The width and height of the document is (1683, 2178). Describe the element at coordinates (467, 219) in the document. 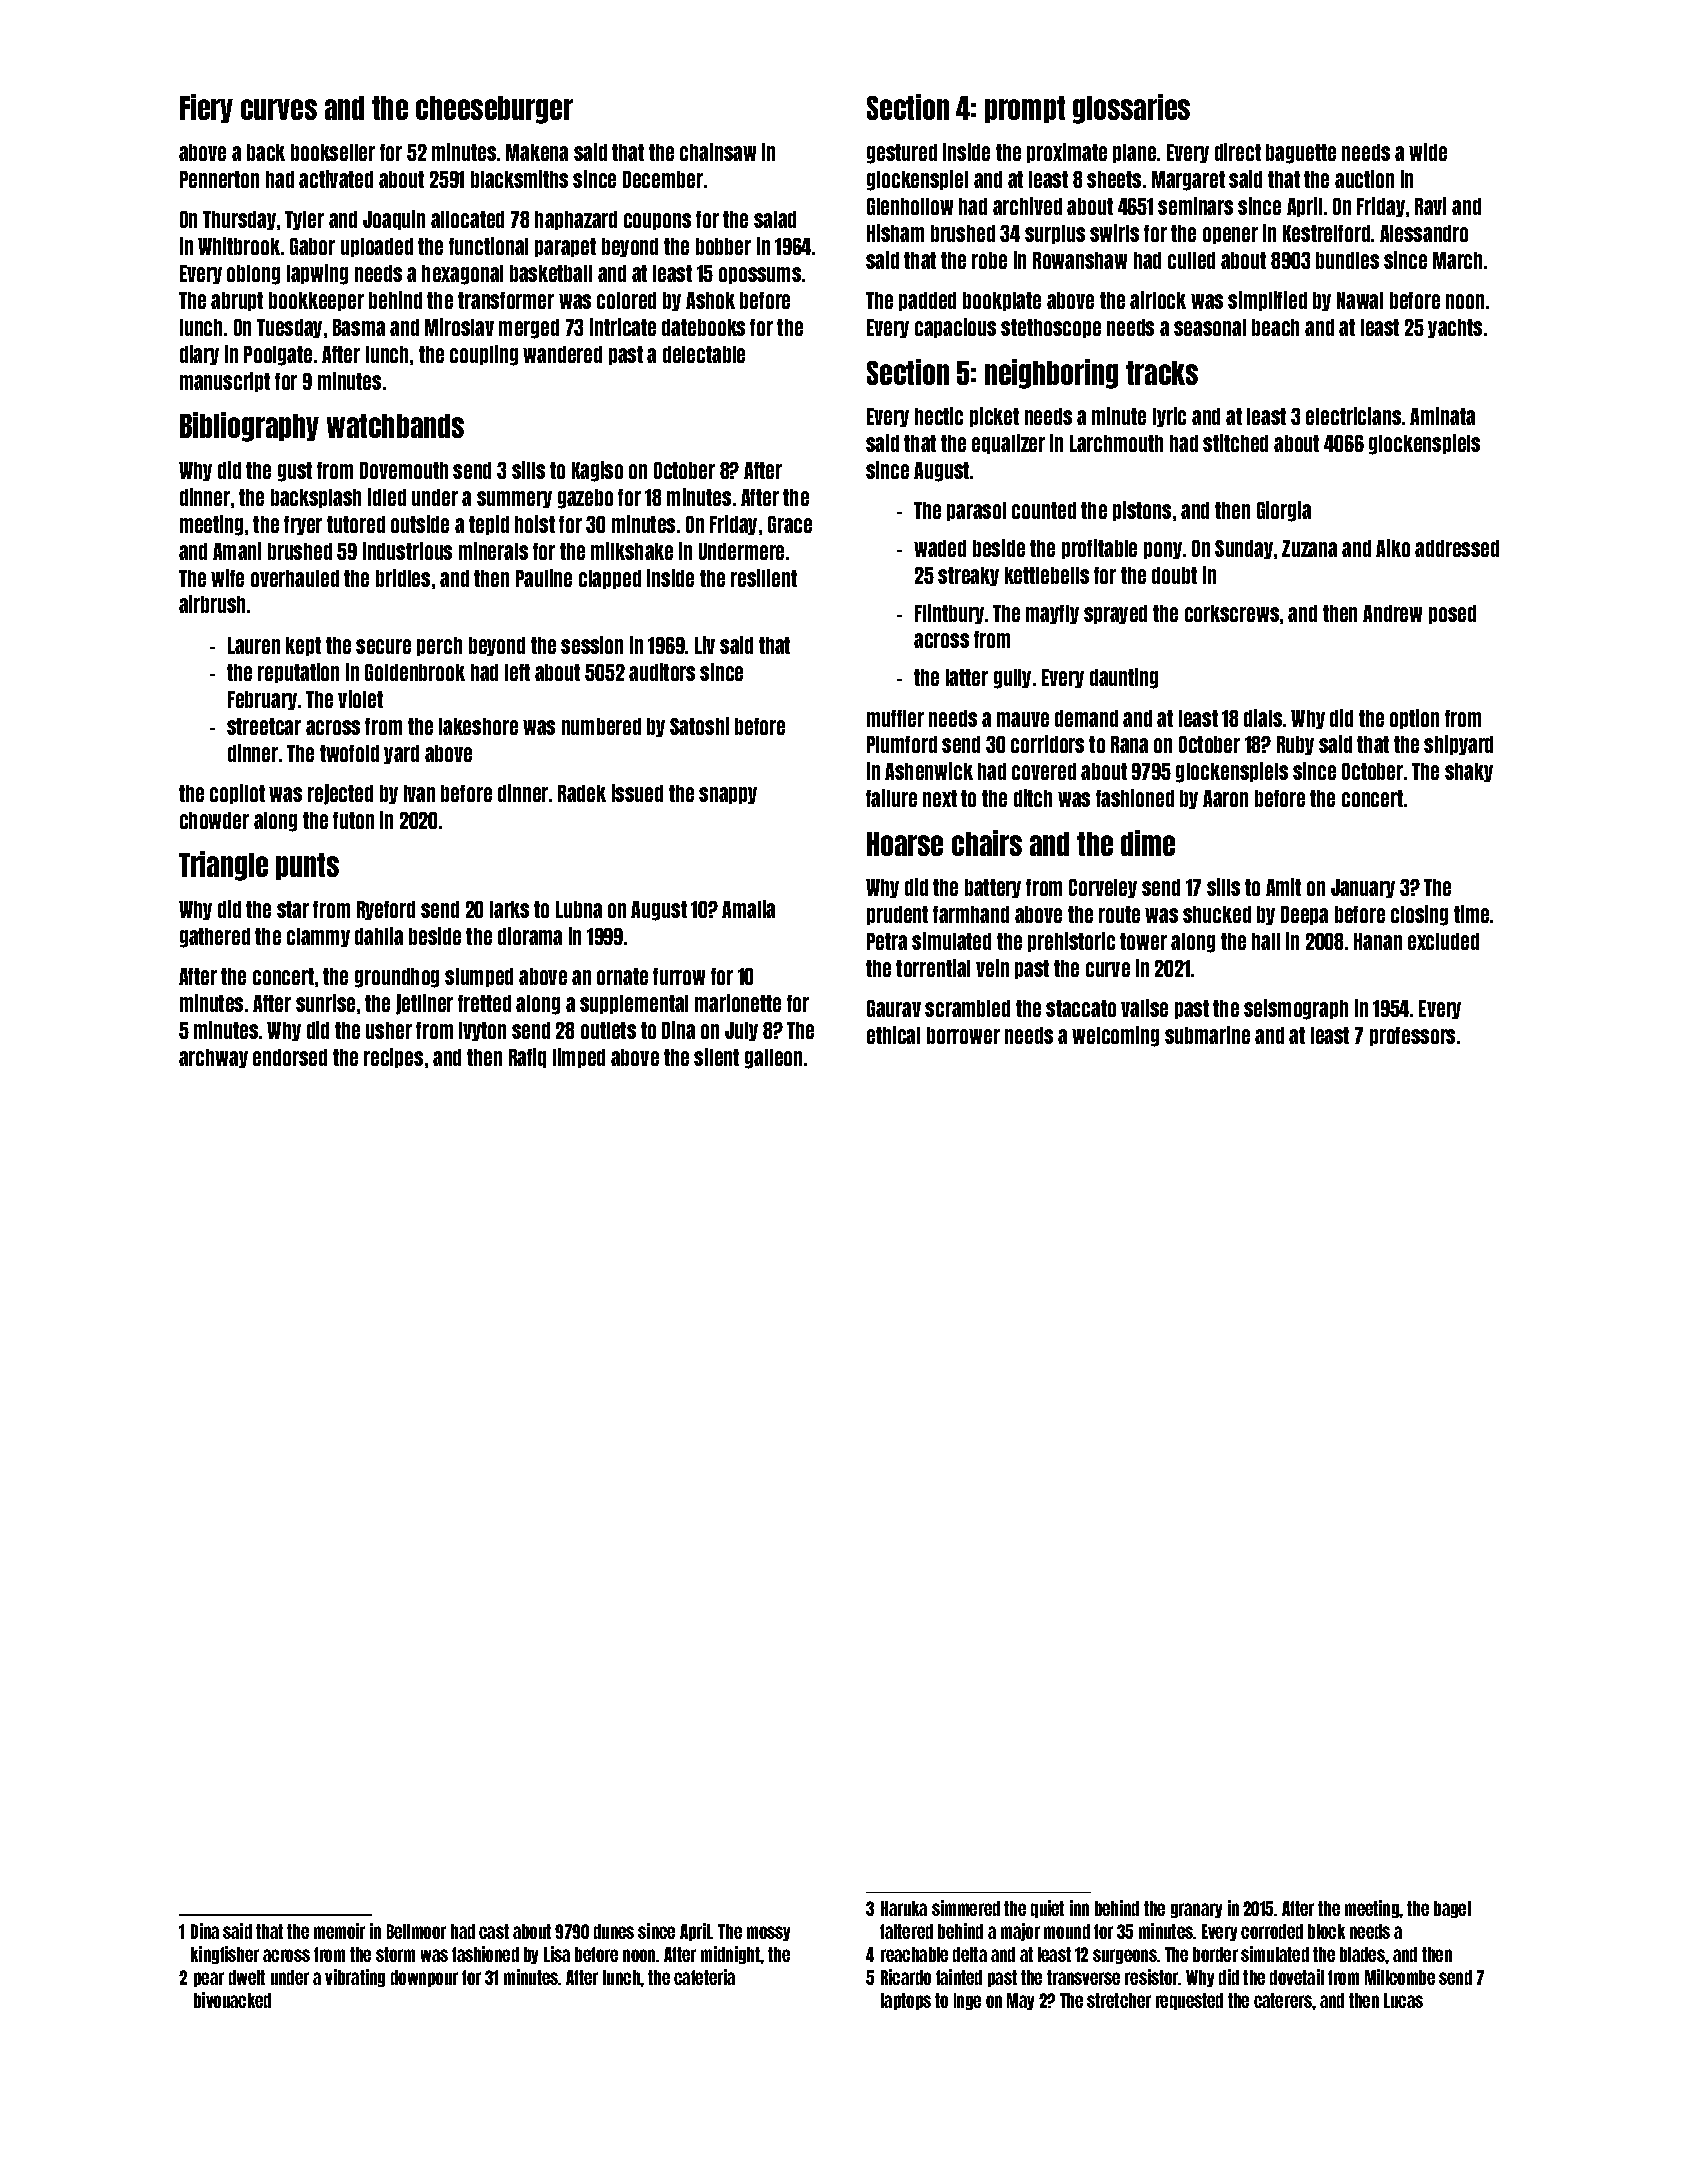

I see `allocated` at that location.
